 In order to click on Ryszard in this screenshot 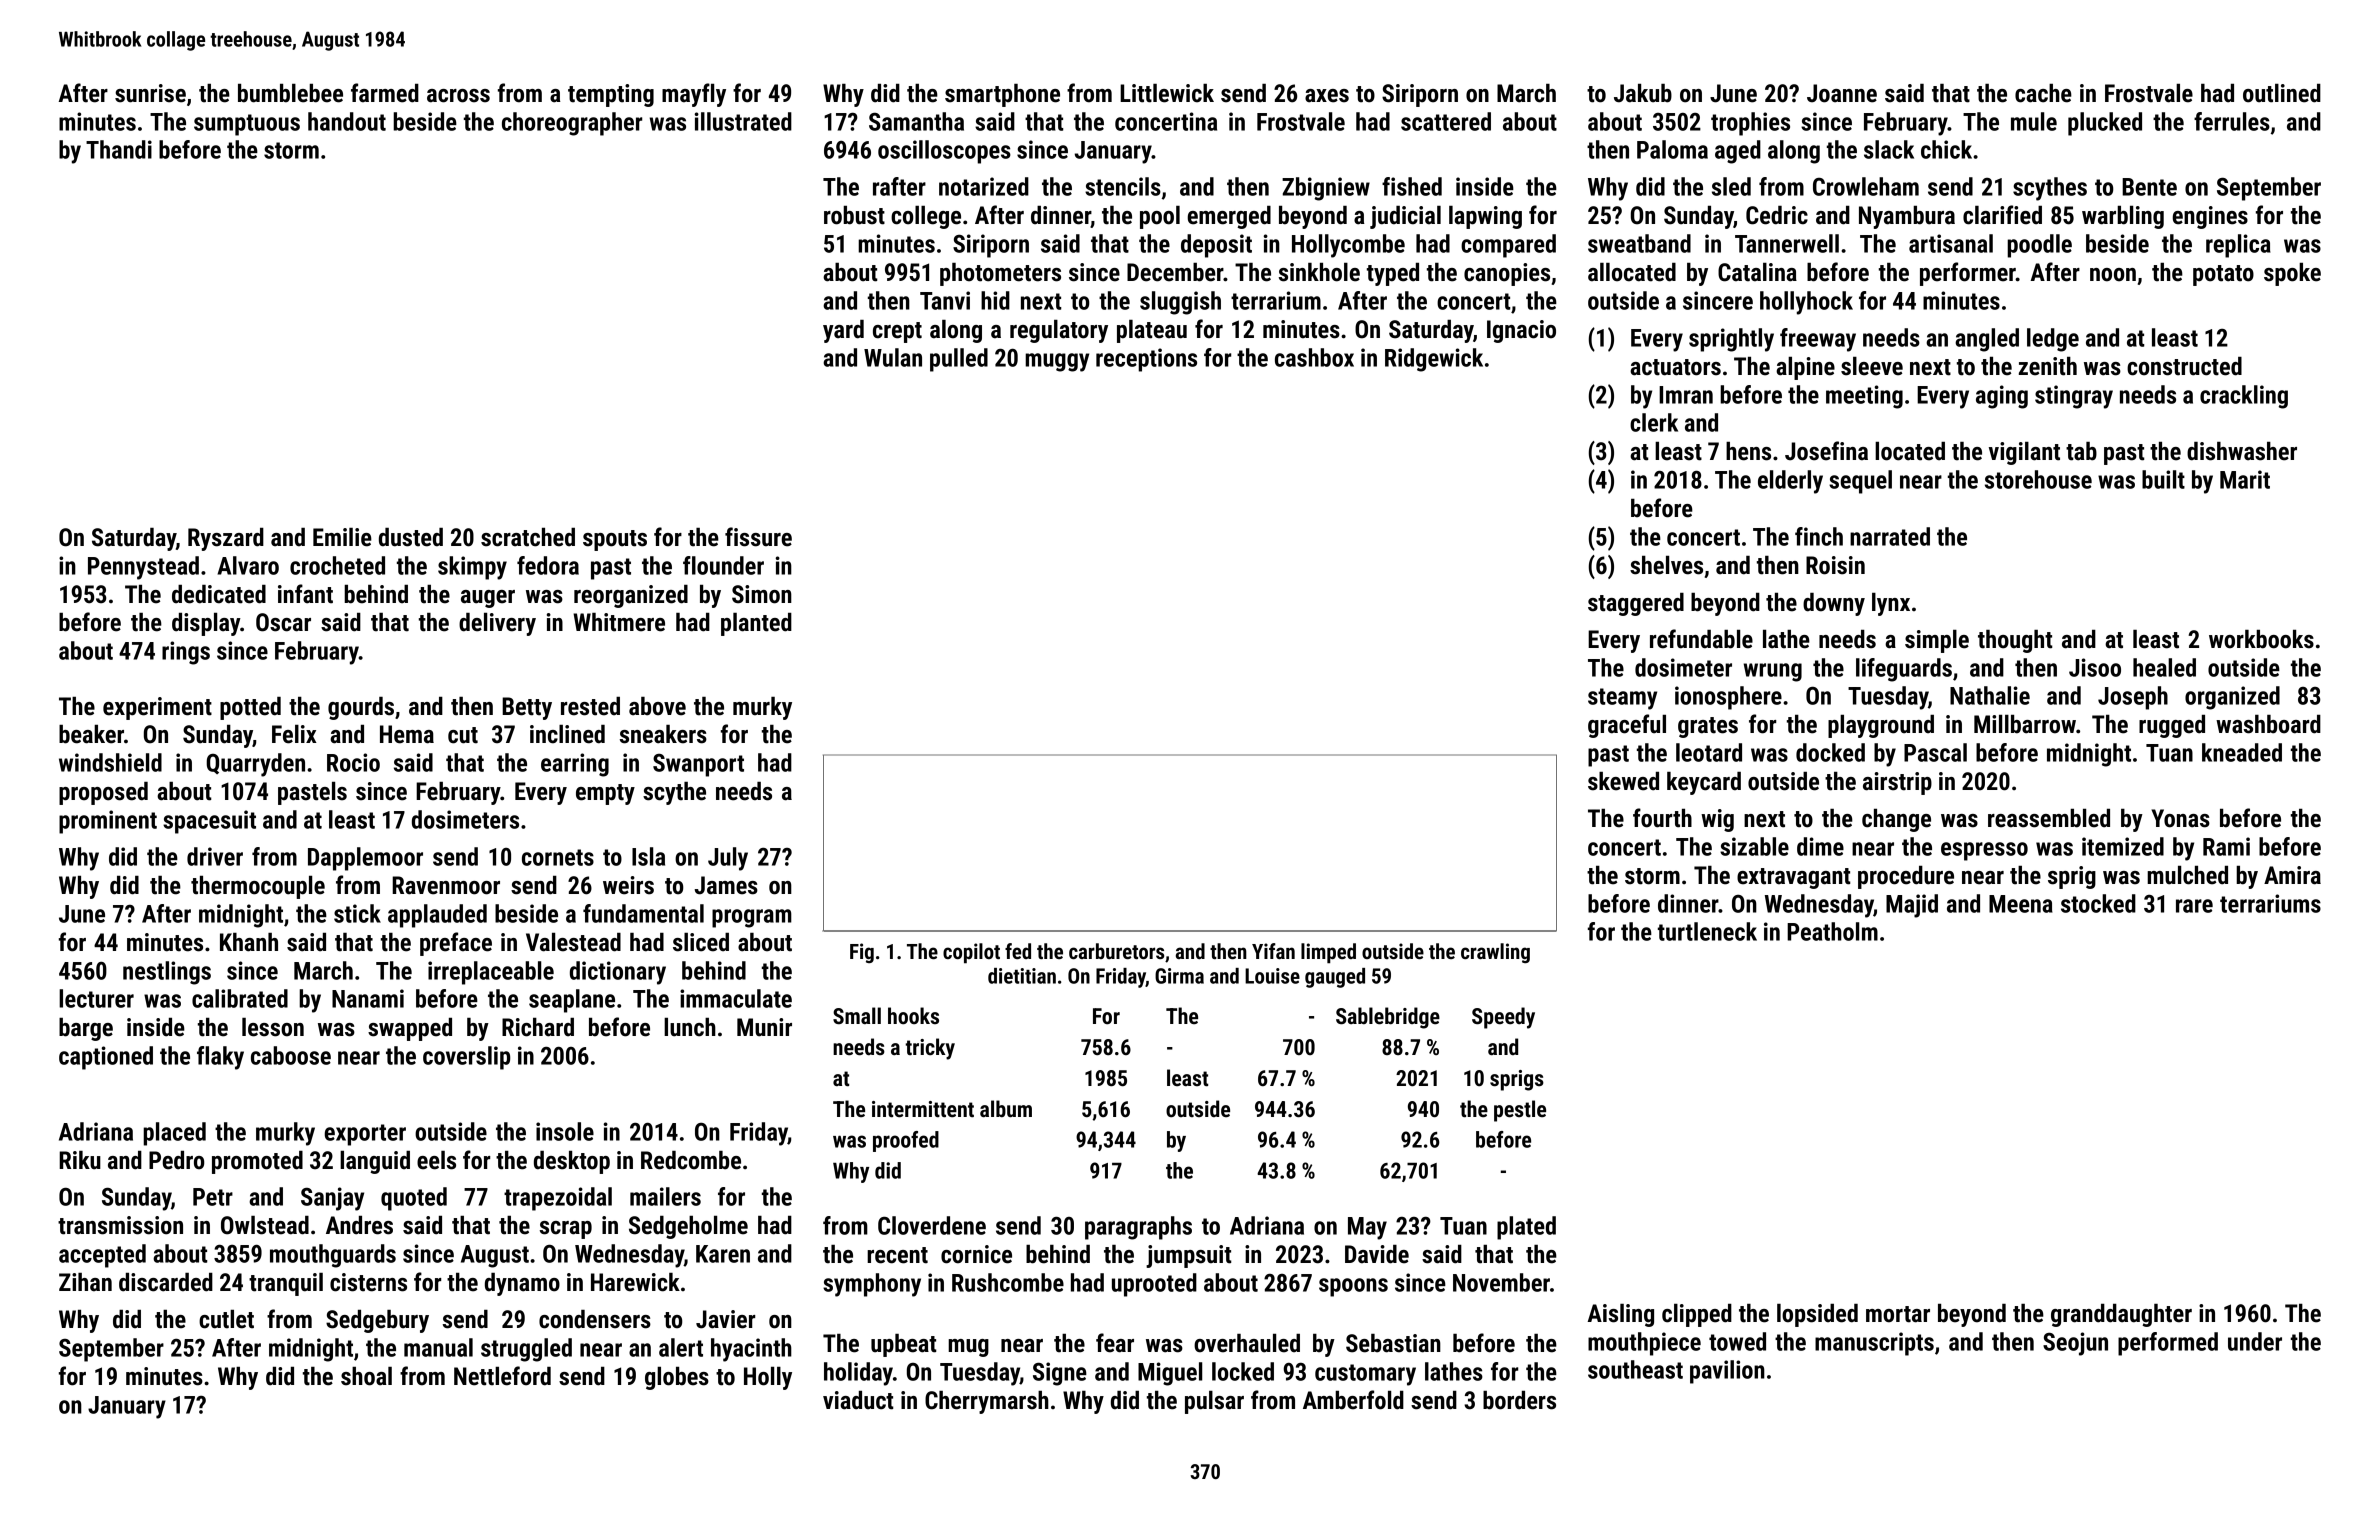, I will do `click(226, 539)`.
